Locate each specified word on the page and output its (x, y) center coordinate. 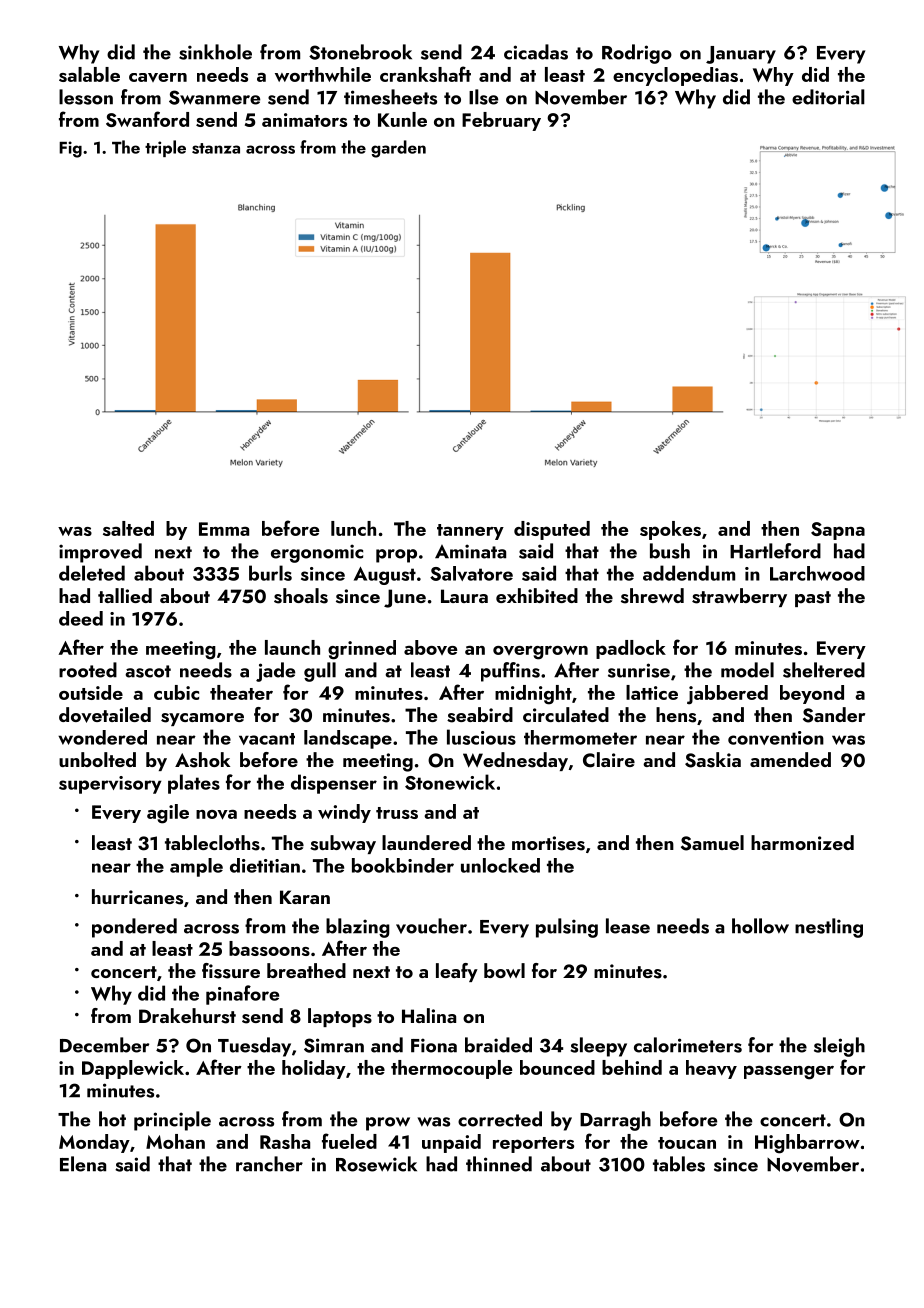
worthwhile (323, 74)
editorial (828, 97)
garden (398, 149)
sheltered (824, 670)
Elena (83, 1164)
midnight (533, 695)
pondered (134, 928)
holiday (314, 1069)
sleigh (839, 1047)
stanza (216, 148)
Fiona (434, 1045)
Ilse (483, 97)
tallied (125, 595)
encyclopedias (675, 76)
